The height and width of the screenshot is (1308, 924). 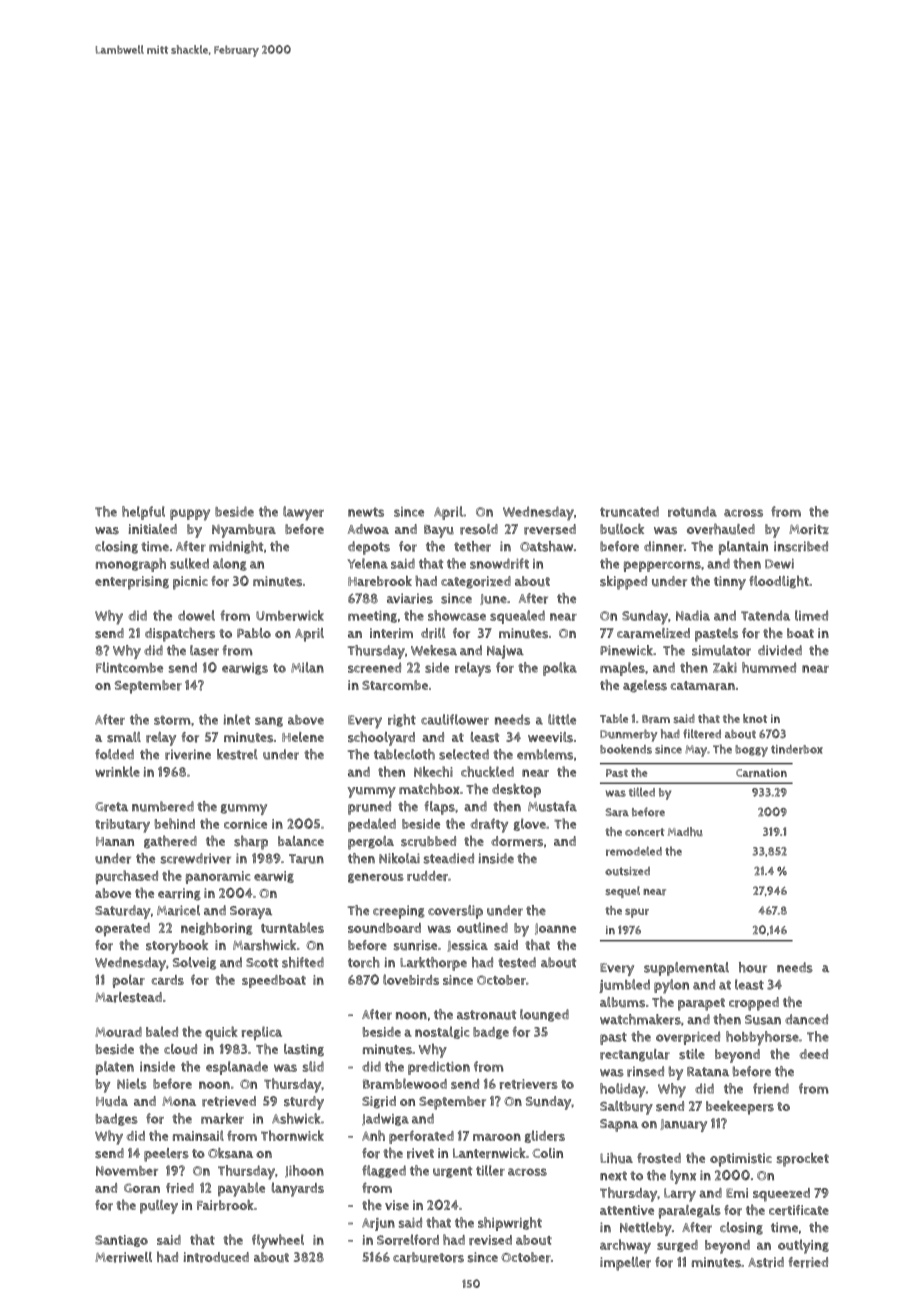 I want to click on Mona, so click(x=179, y=1101).
